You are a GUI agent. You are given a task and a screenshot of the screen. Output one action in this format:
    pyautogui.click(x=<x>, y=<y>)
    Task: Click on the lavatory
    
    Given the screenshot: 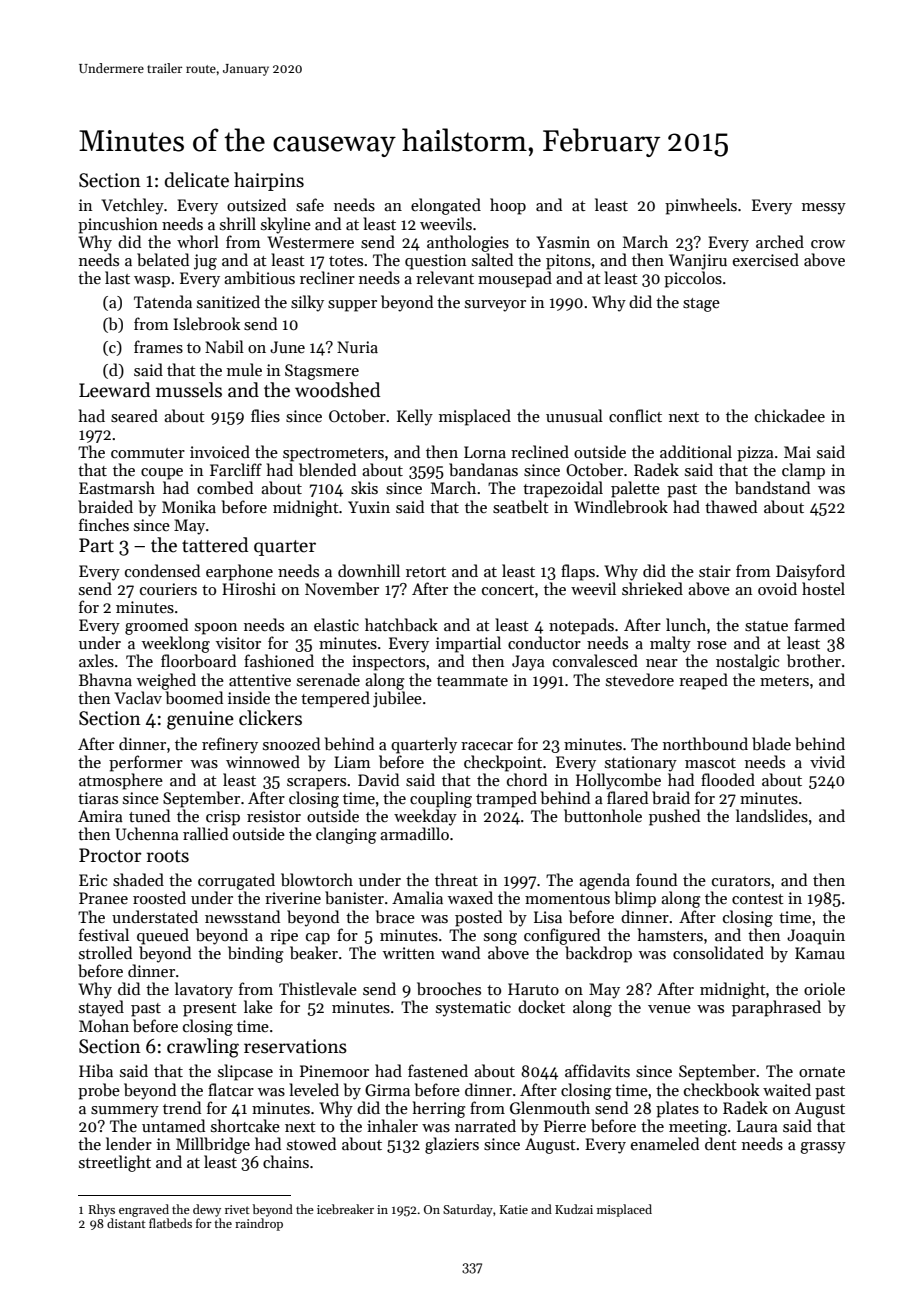 What is the action you would take?
    pyautogui.click(x=204, y=990)
